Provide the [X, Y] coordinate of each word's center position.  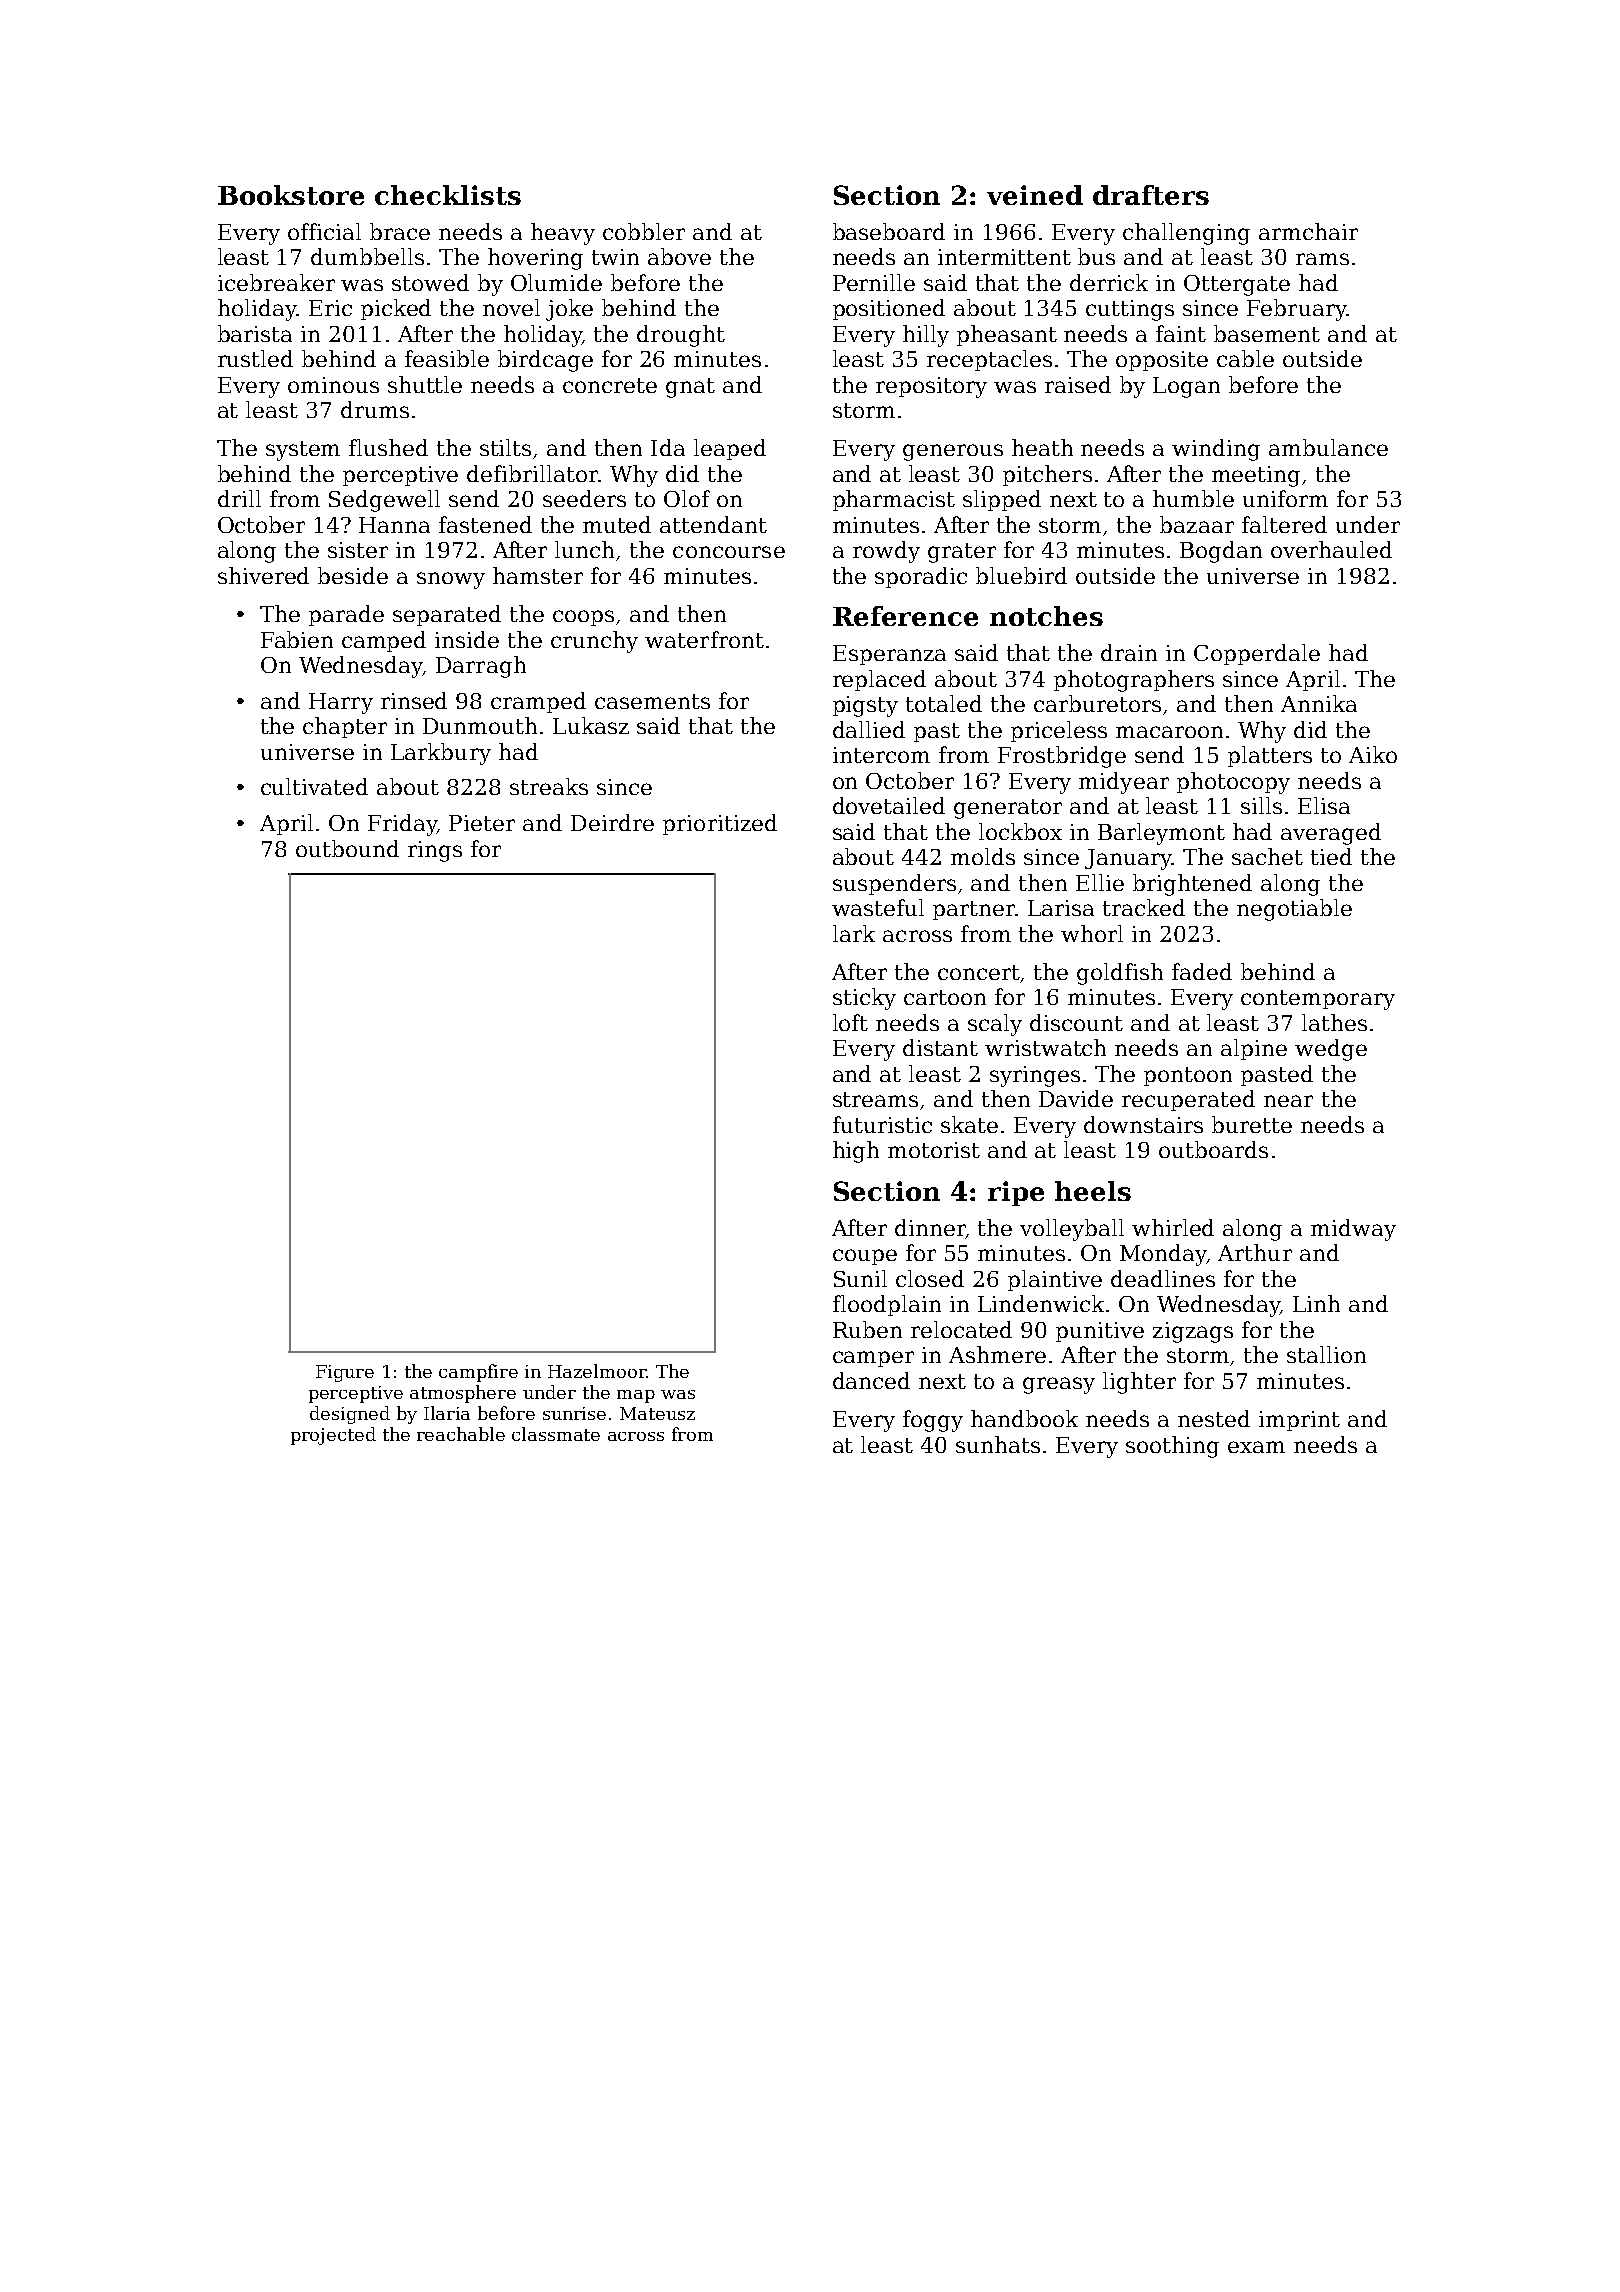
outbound [347, 848]
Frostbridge [1062, 757]
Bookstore [291, 195]
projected [333, 1436]
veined [1035, 195]
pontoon [1188, 1076]
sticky [864, 999]
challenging [1186, 234]
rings [435, 851]
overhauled [1331, 549]
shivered [263, 575]
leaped [730, 449]
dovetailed [889, 805]
